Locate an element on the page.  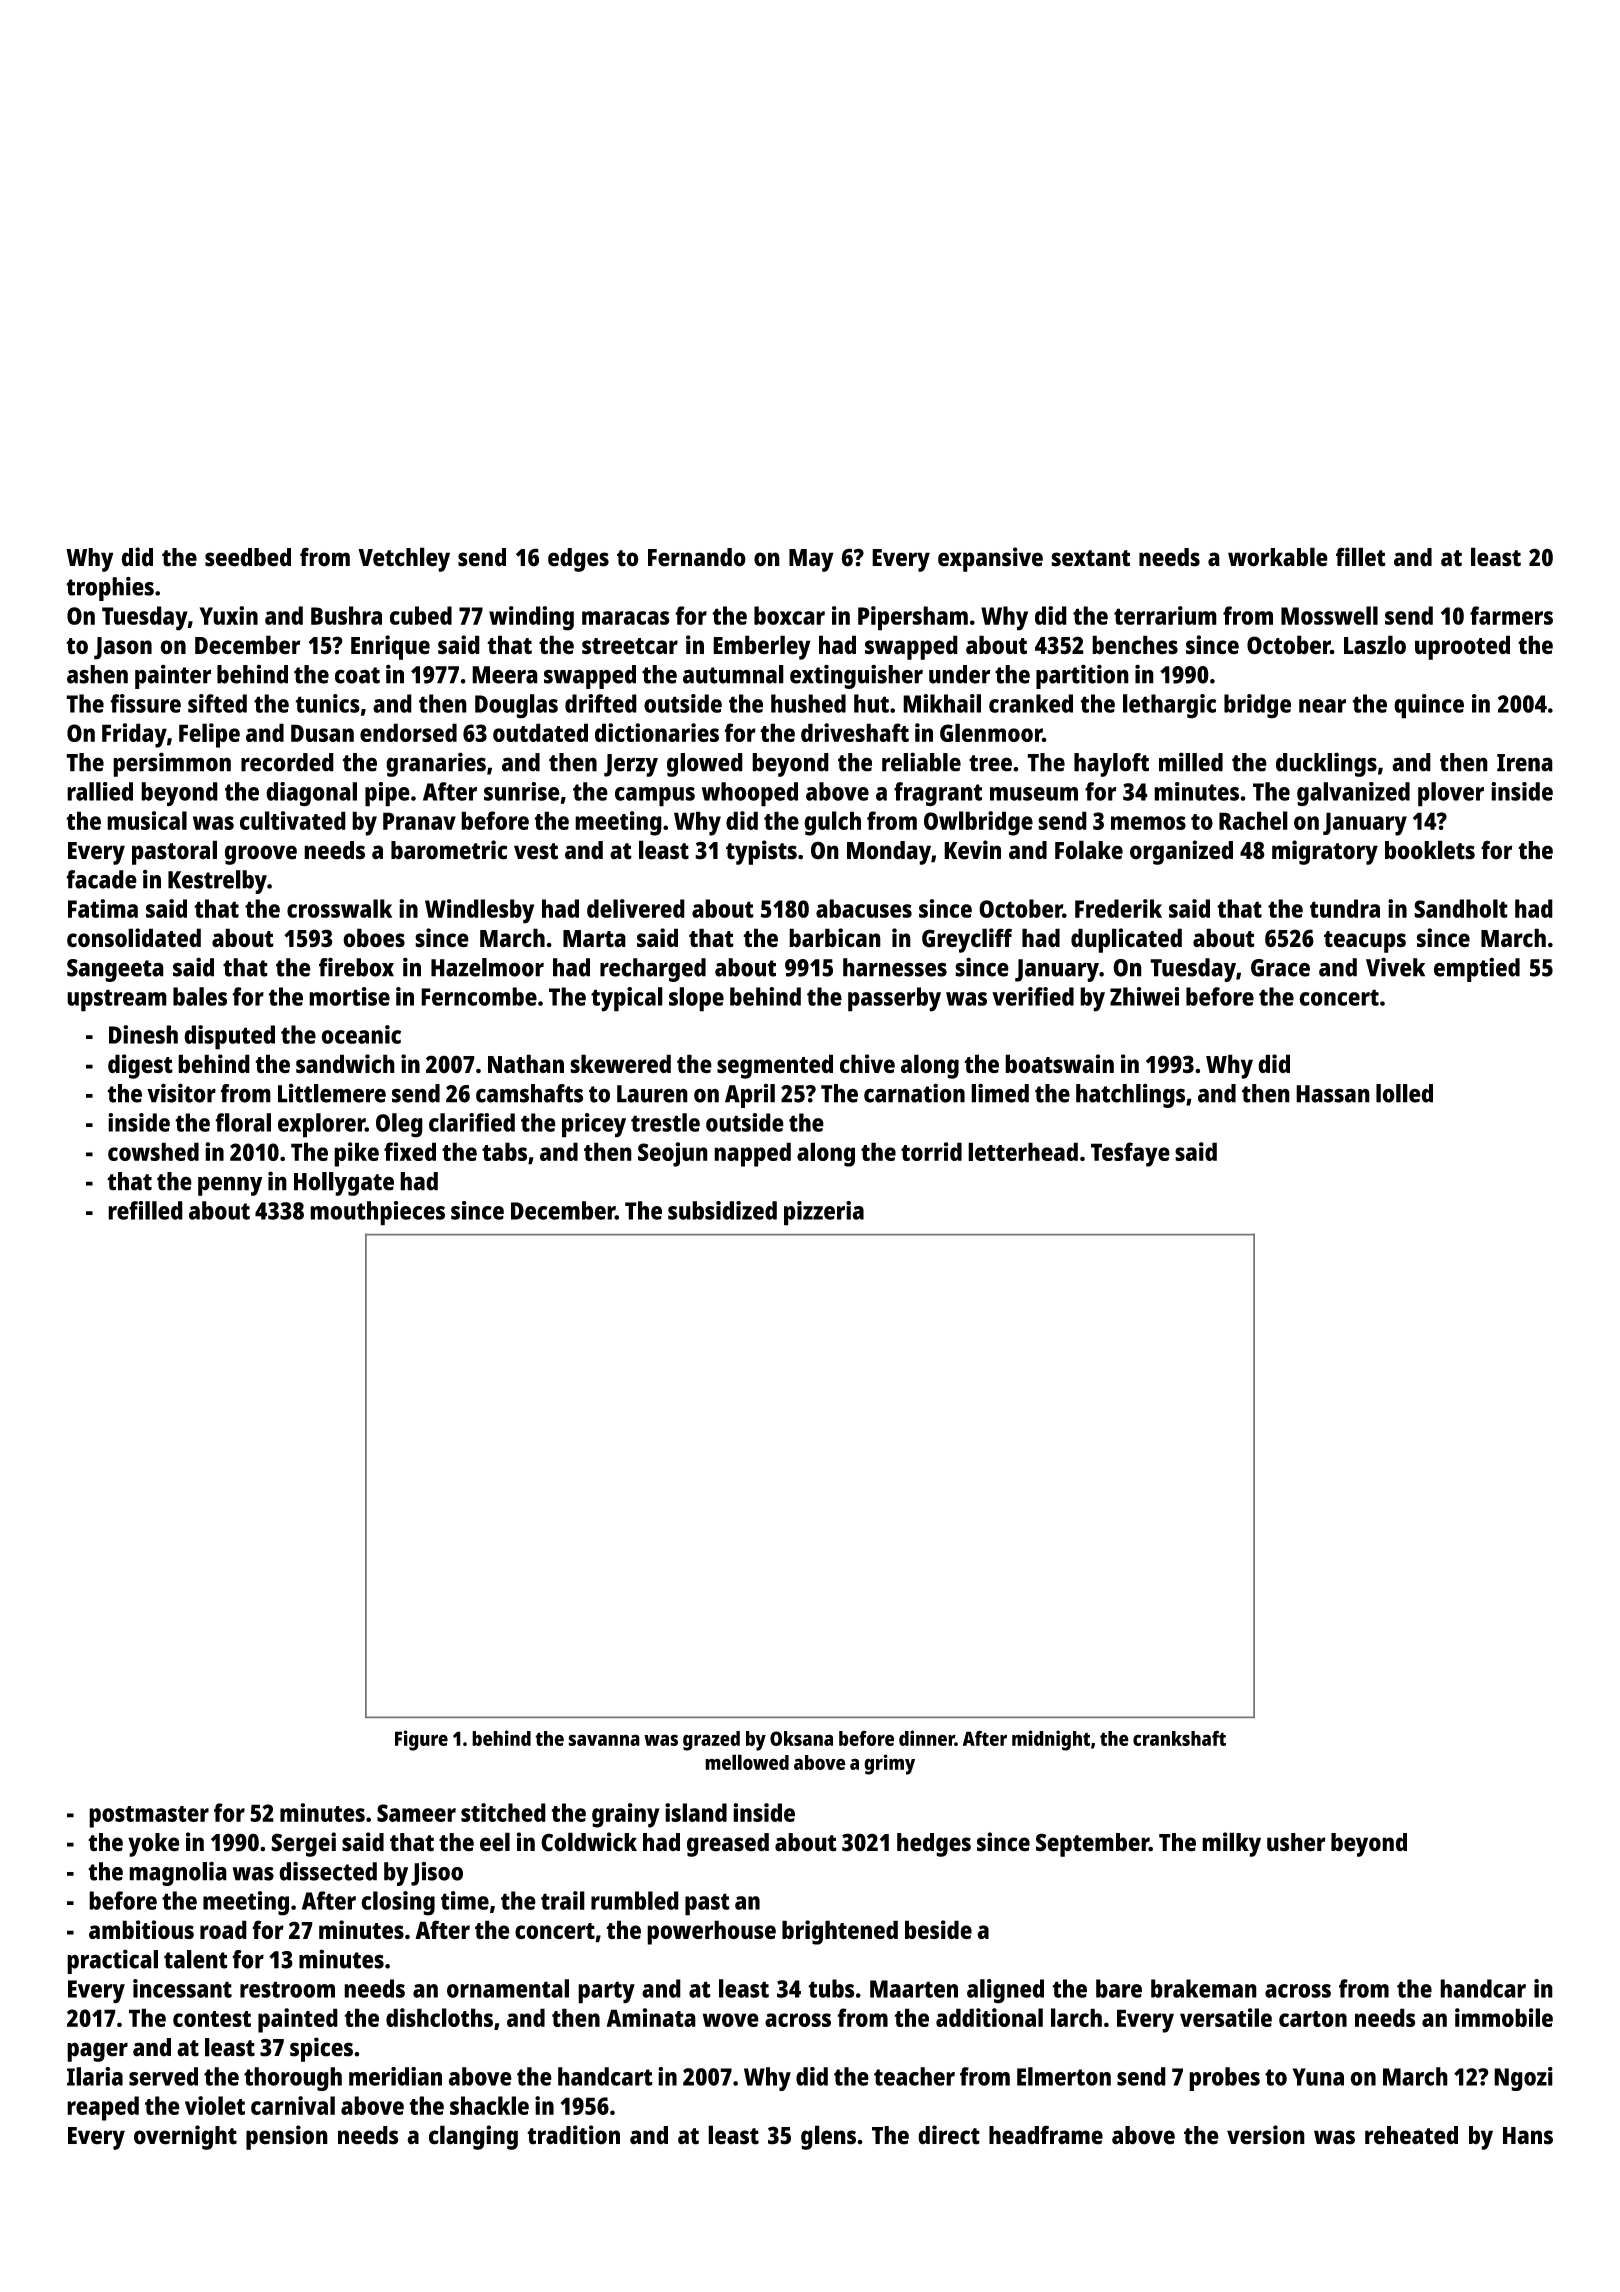
Grace is located at coordinates (1280, 968).
